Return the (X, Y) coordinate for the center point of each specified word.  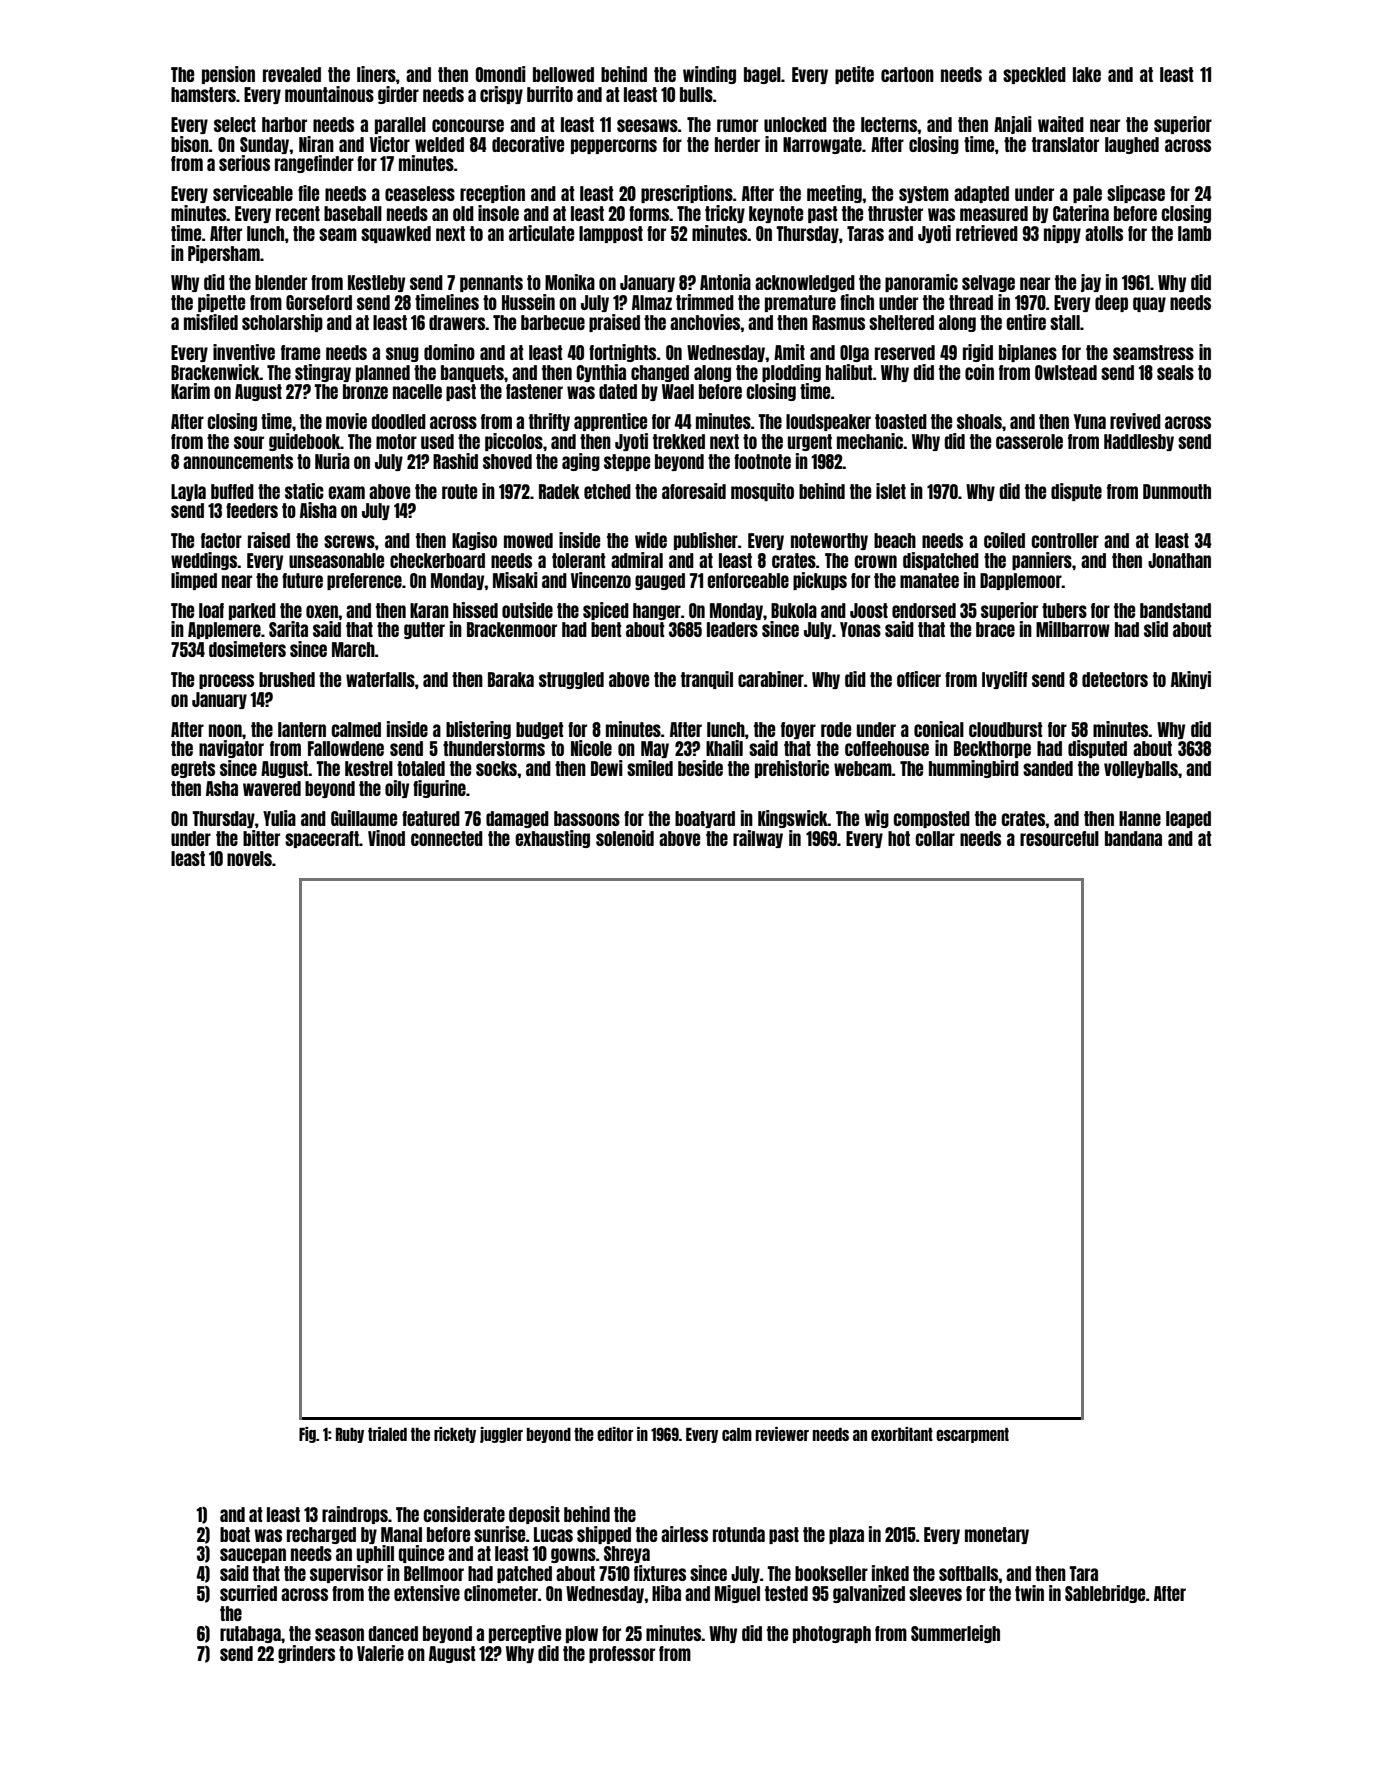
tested (786, 1593)
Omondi (501, 74)
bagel (762, 75)
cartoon (907, 74)
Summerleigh (955, 1634)
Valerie (380, 1653)
